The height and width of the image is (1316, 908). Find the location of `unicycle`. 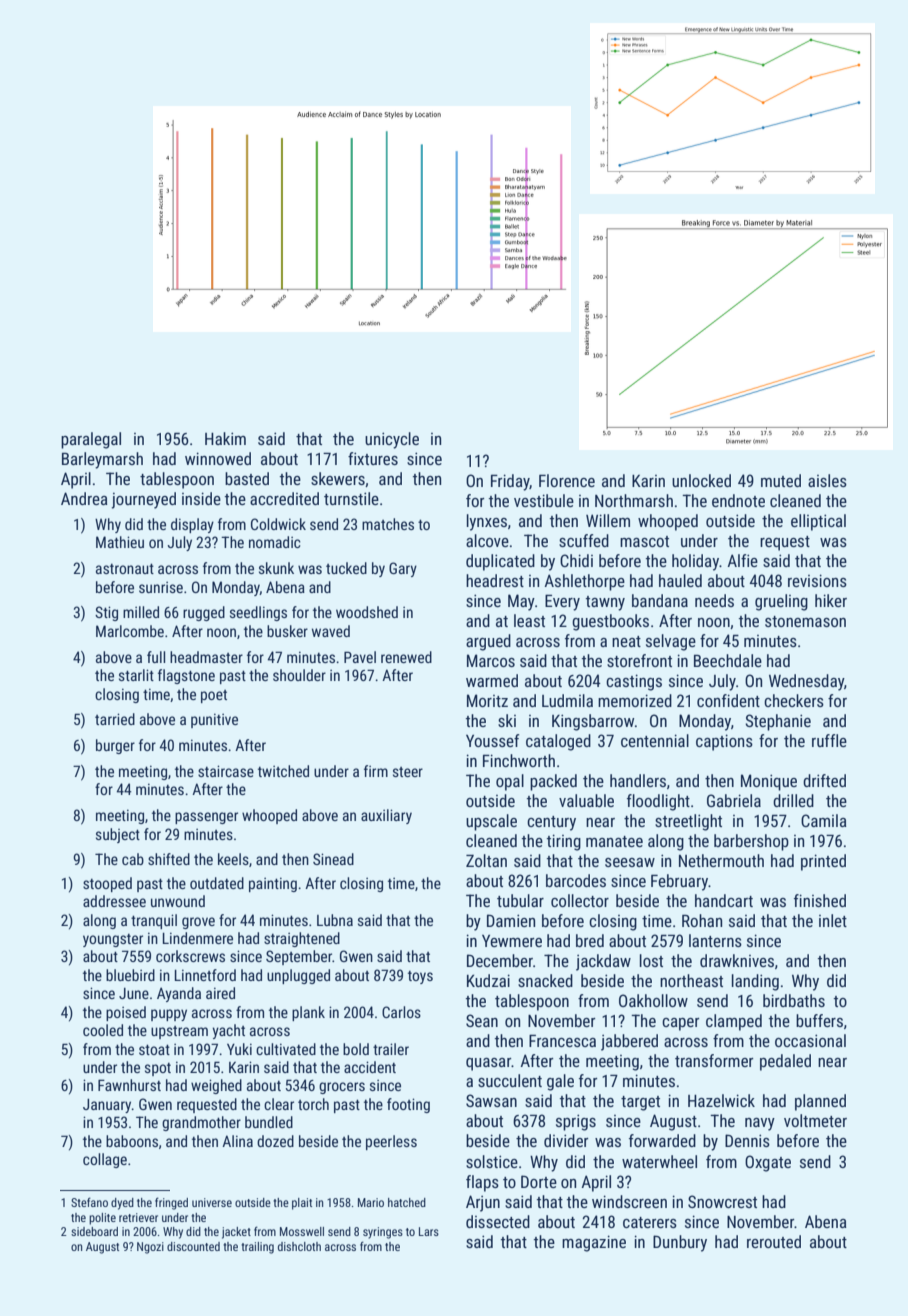

unicycle is located at coordinates (392, 440).
